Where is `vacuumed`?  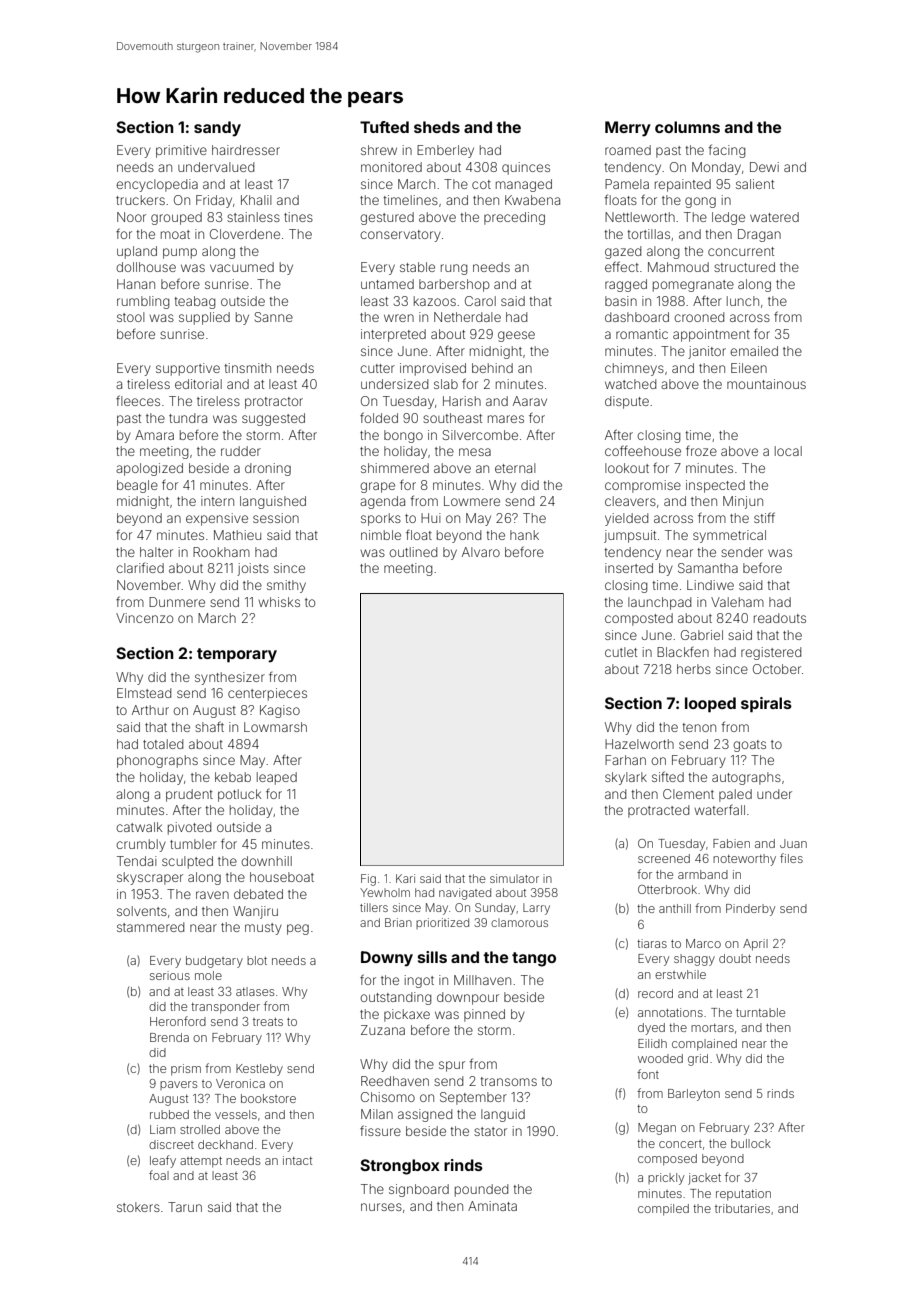 vacuumed is located at coordinates (242, 267).
